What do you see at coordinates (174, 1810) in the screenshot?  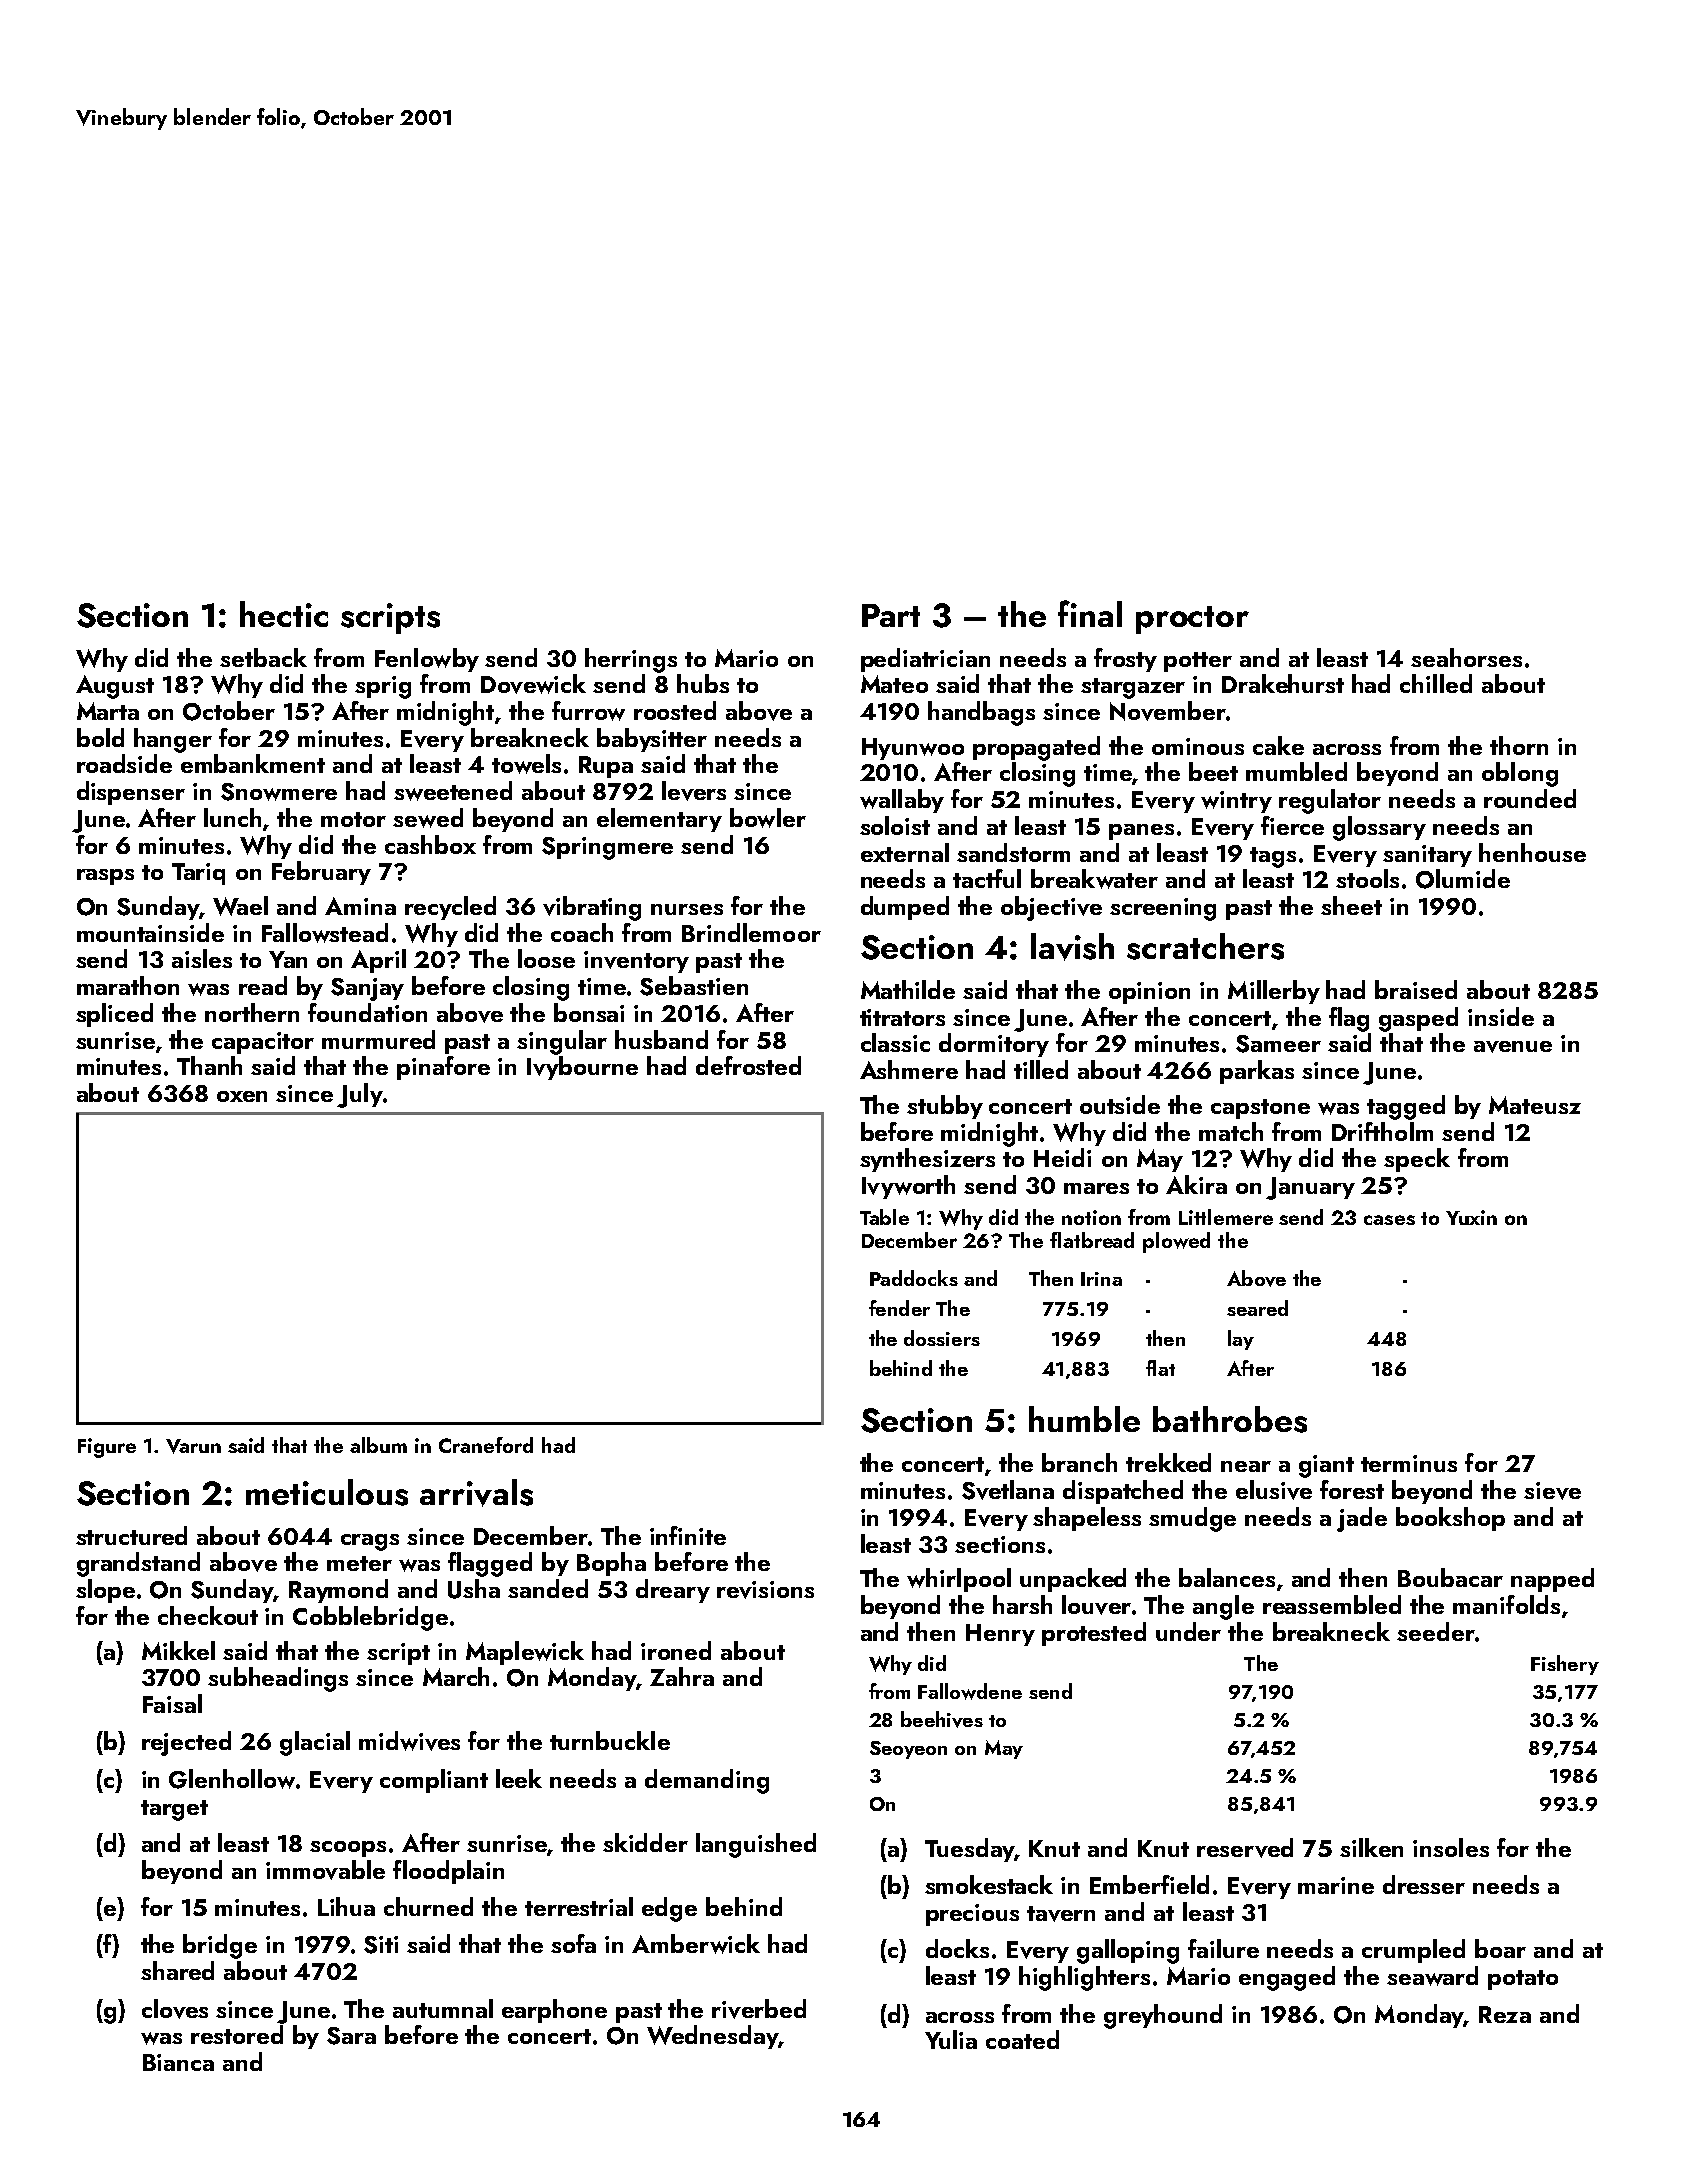 I see `target` at bounding box center [174, 1810].
